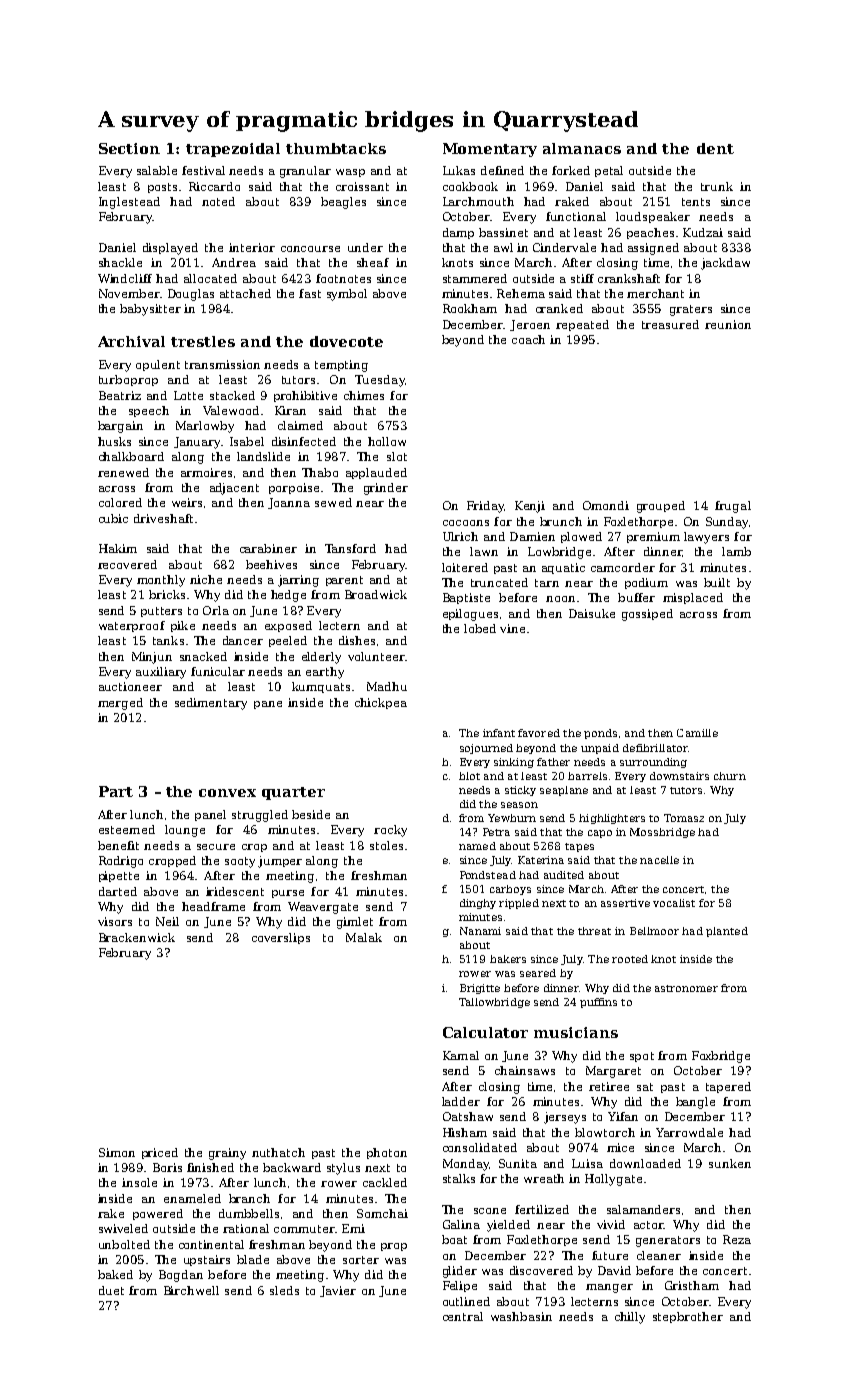 Image resolution: width=849 pixels, height=1400 pixels. What do you see at coordinates (364, 395) in the screenshot?
I see `chimes` at bounding box center [364, 395].
